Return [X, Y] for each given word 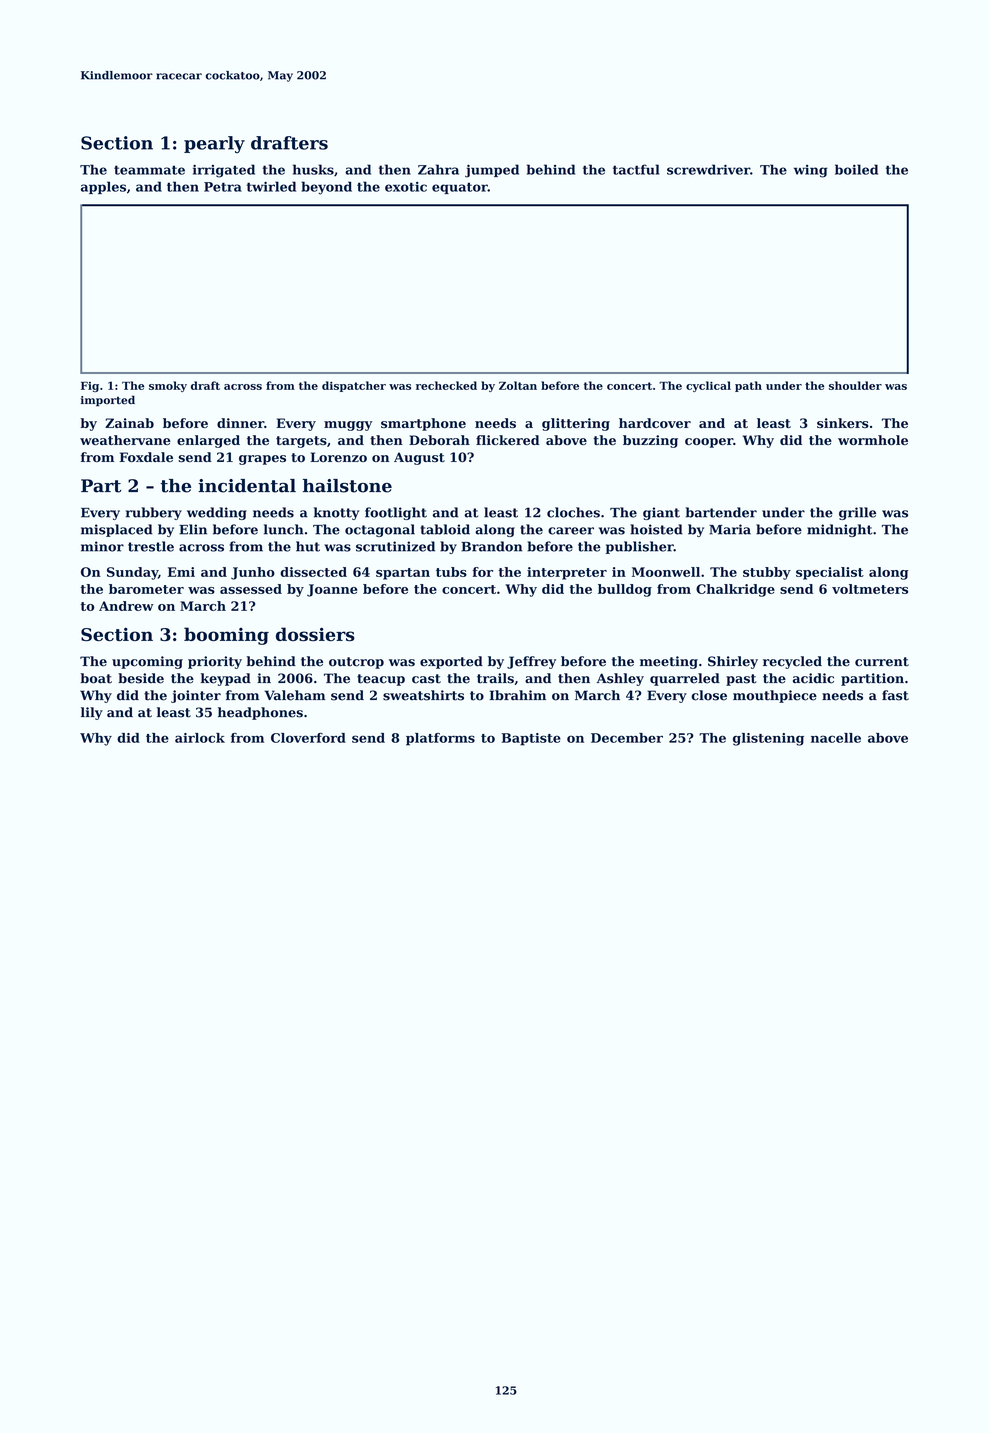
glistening [768, 739]
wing [811, 171]
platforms [440, 739]
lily [92, 713]
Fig [90, 386]
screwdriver [708, 169]
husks [313, 169]
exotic [406, 187]
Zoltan [518, 385]
